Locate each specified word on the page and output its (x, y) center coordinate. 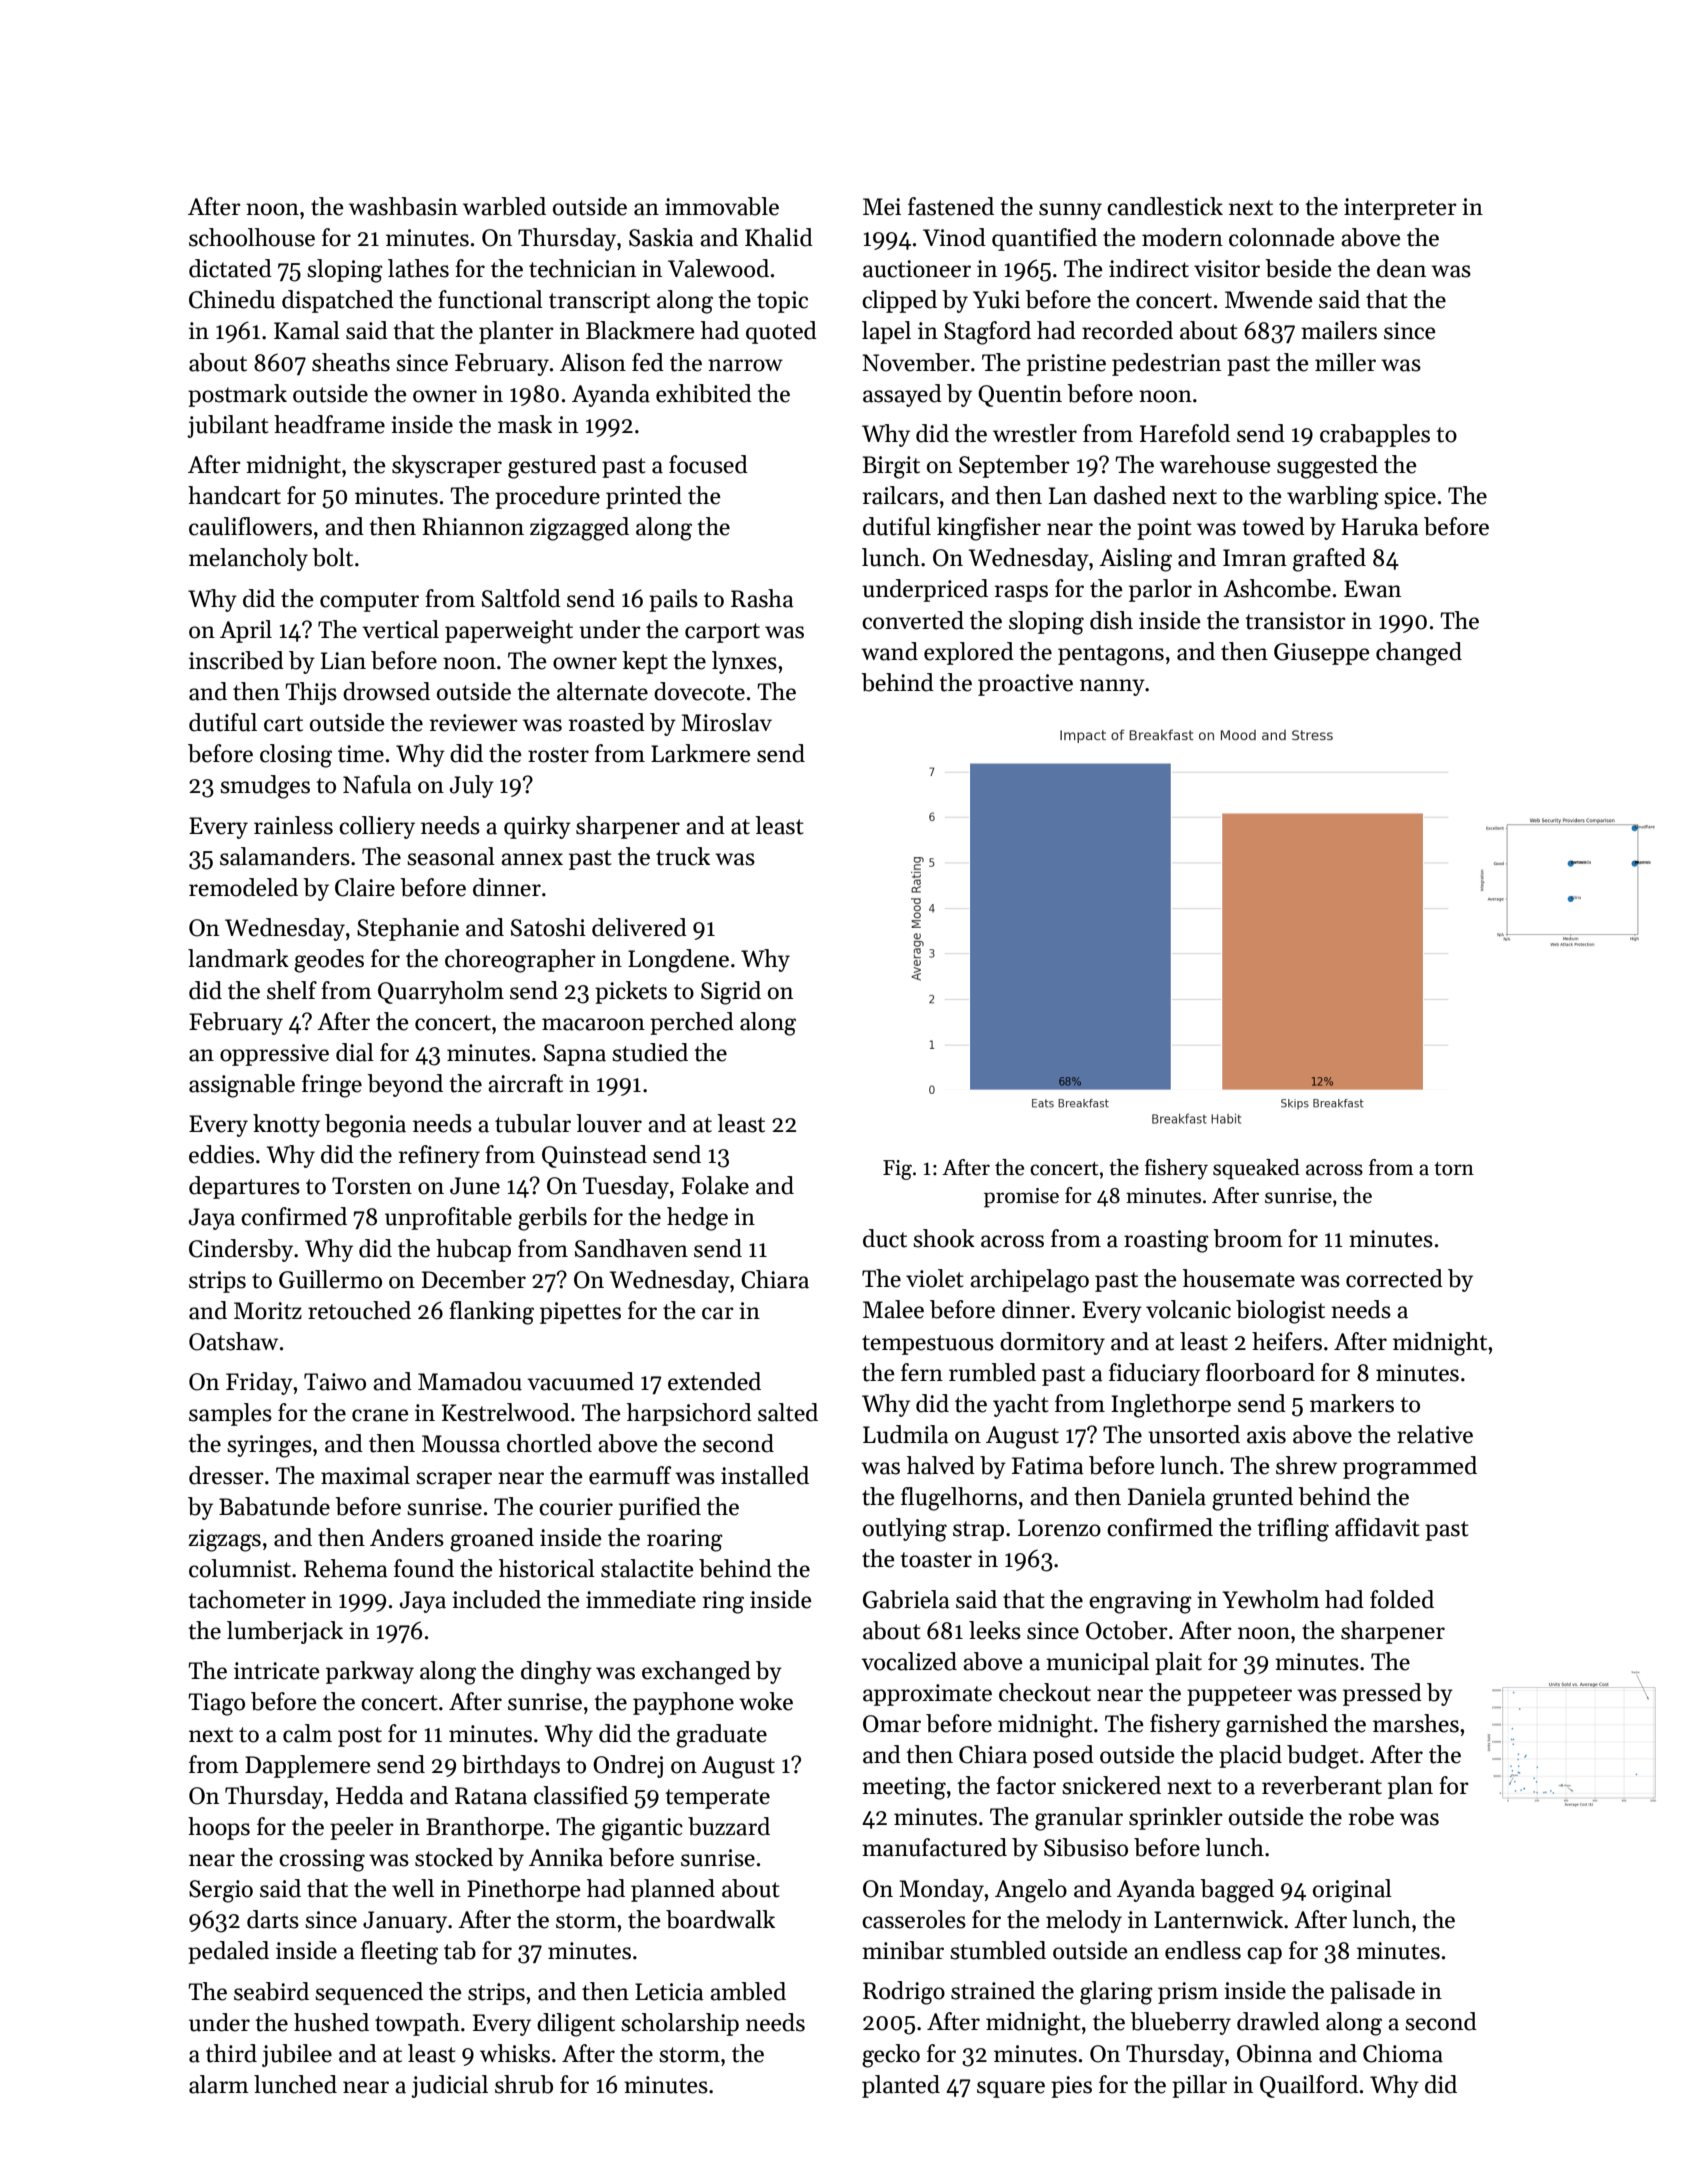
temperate (717, 1799)
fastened (951, 206)
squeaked (1256, 1169)
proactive (1025, 685)
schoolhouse (252, 237)
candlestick (1165, 206)
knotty (286, 1125)
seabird (271, 1991)
